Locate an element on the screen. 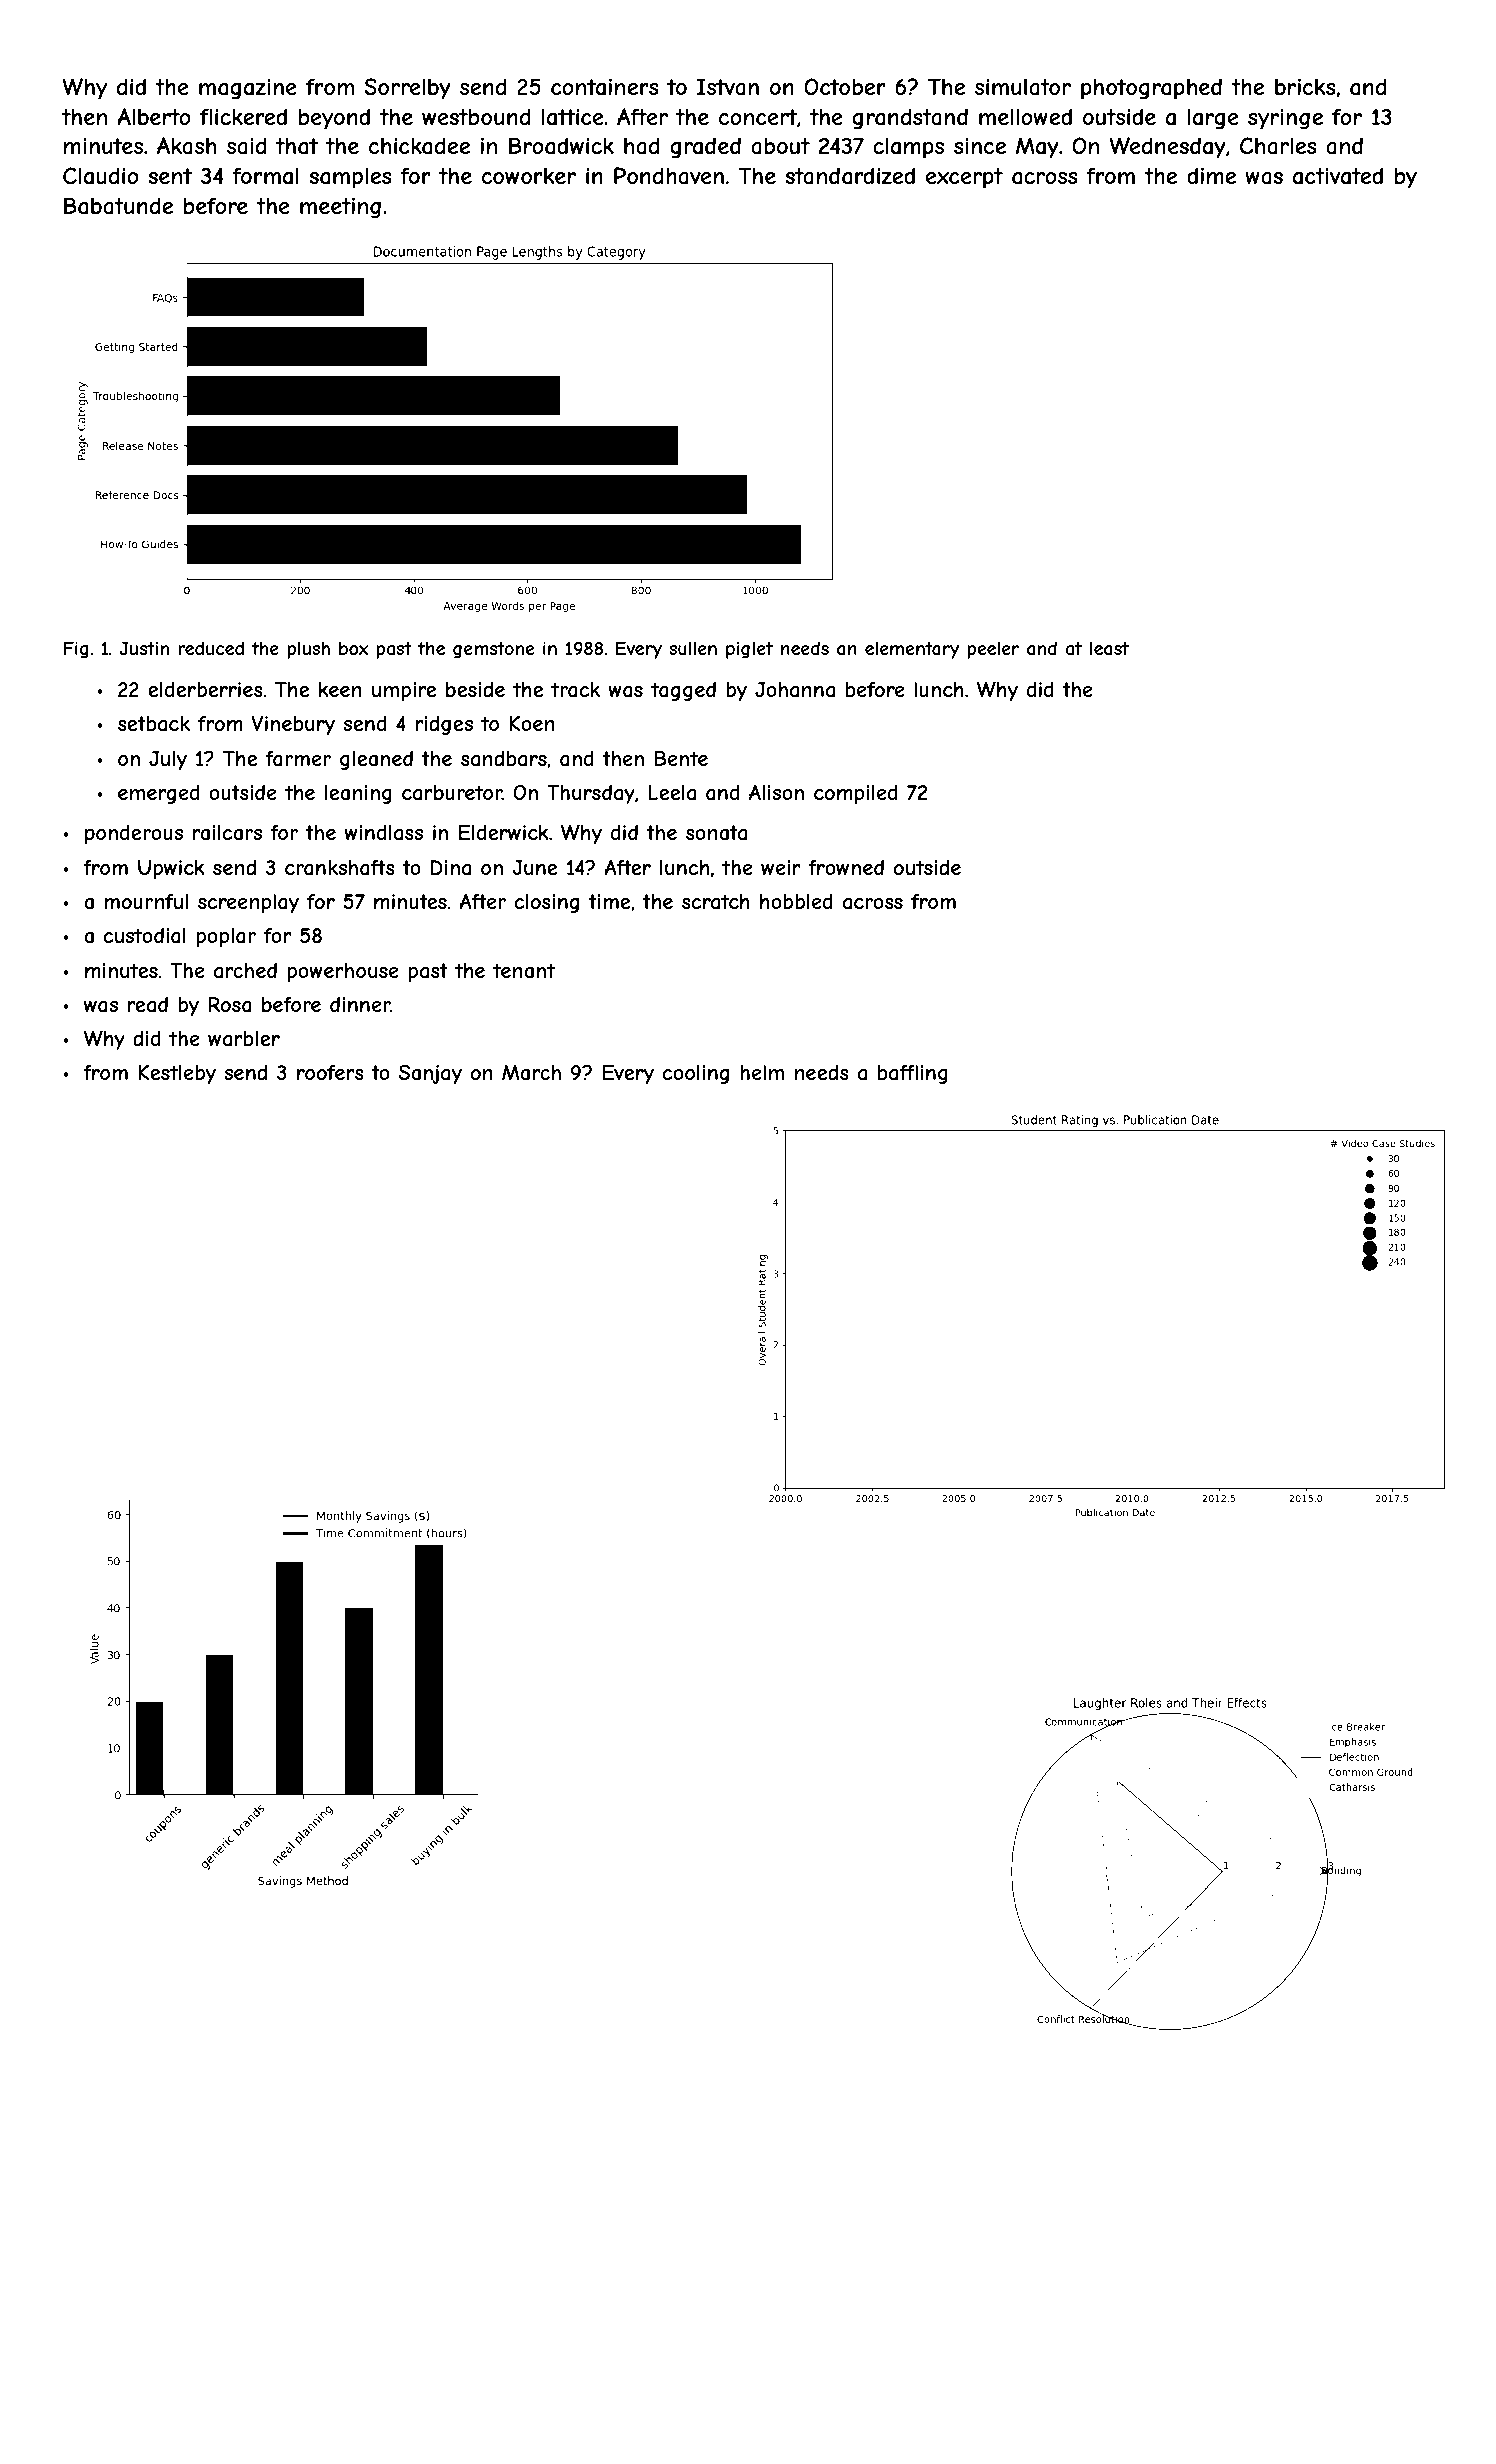 The height and width of the screenshot is (2464, 1496). gemstone is located at coordinates (493, 650).
